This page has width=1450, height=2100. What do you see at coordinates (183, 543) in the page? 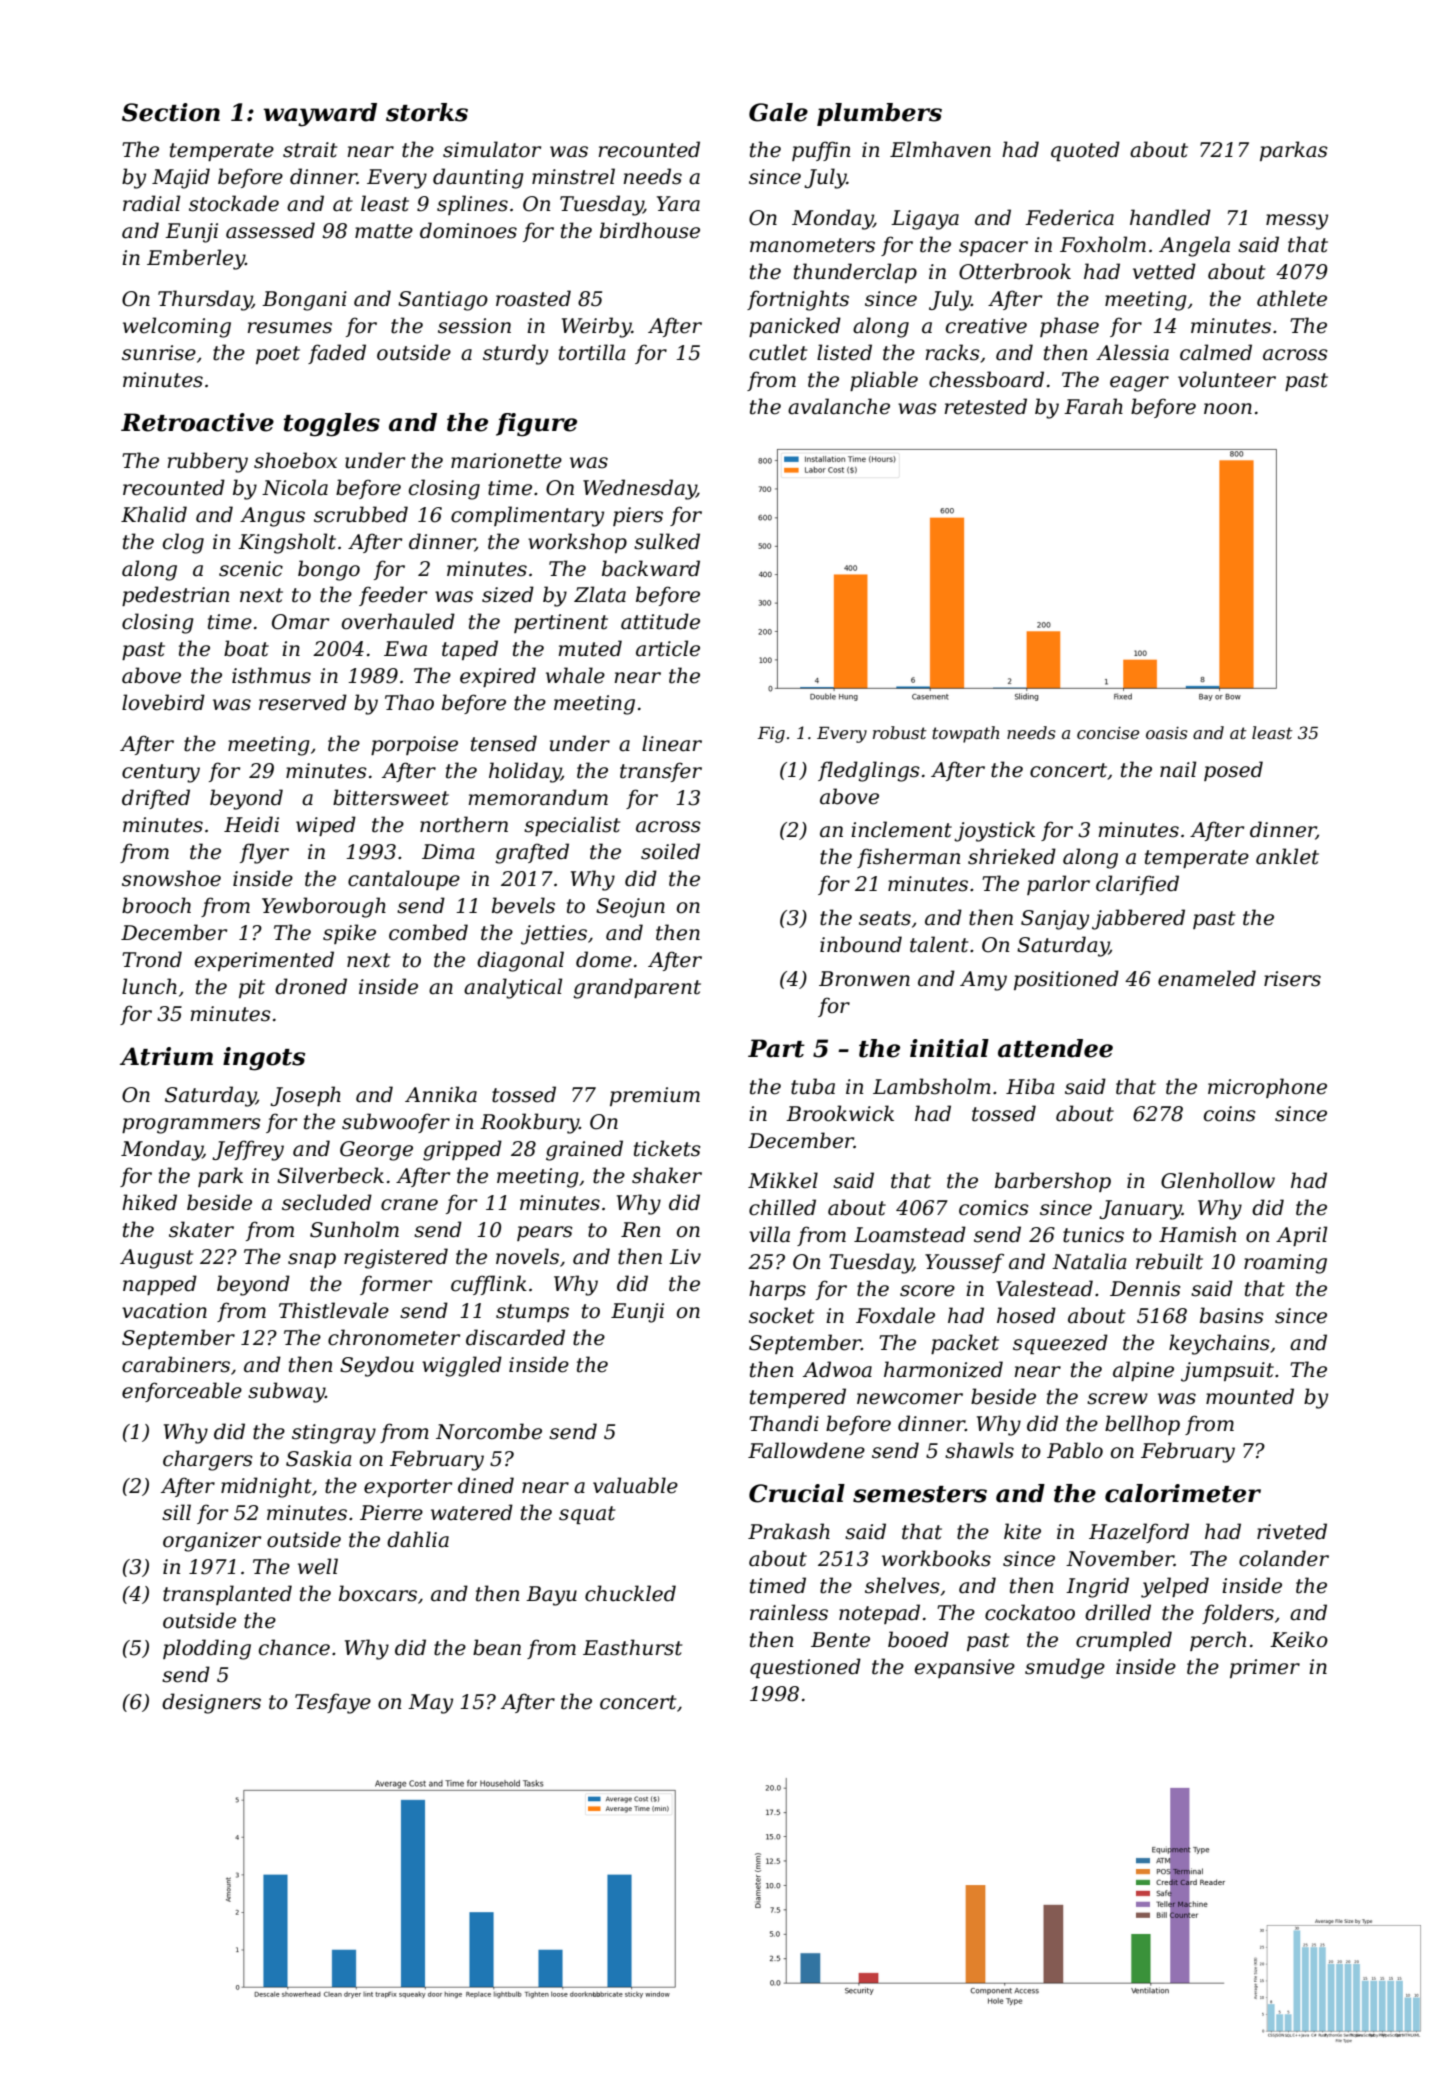
I see `clog` at bounding box center [183, 543].
